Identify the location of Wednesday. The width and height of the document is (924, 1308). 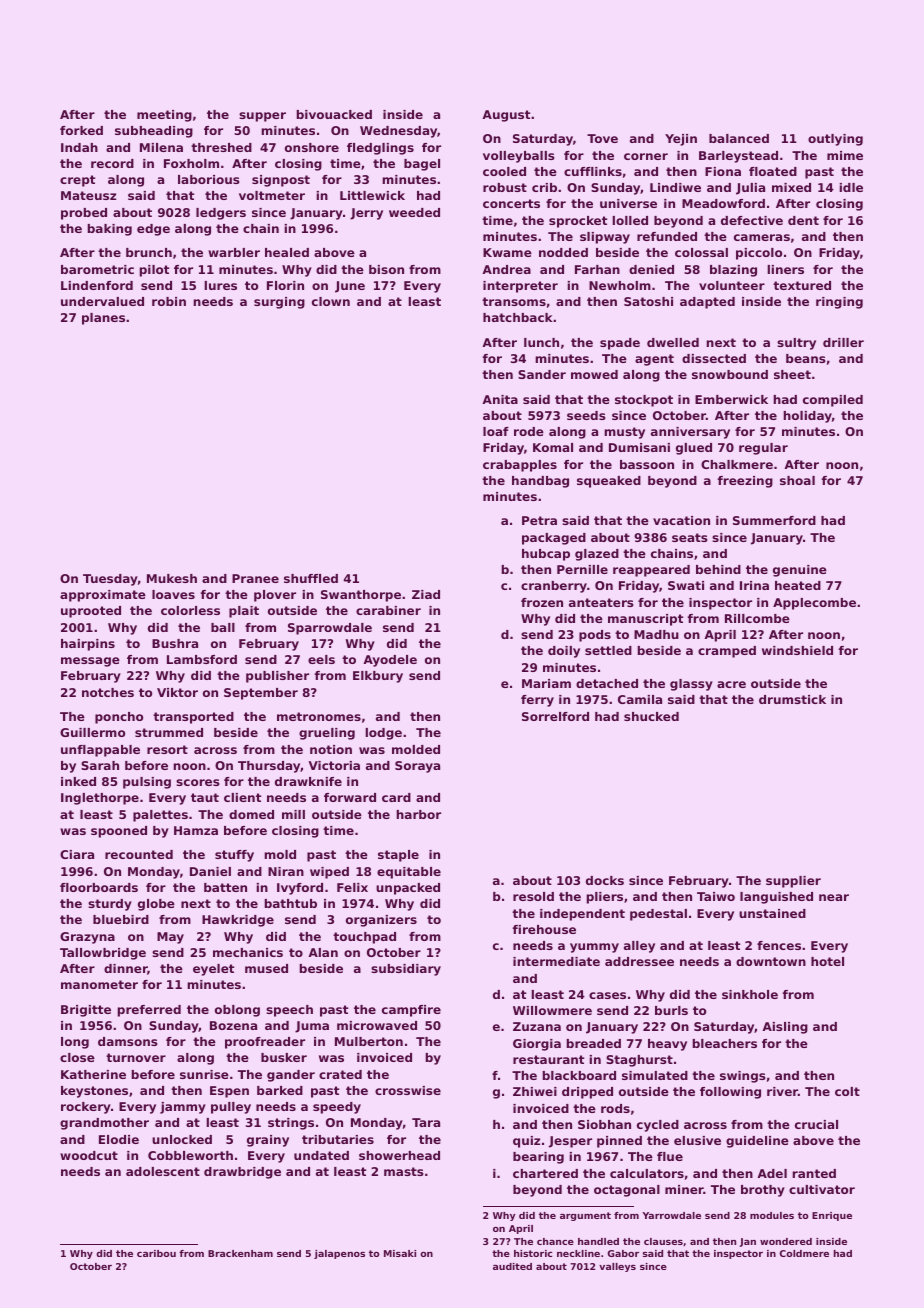
(398, 132).
